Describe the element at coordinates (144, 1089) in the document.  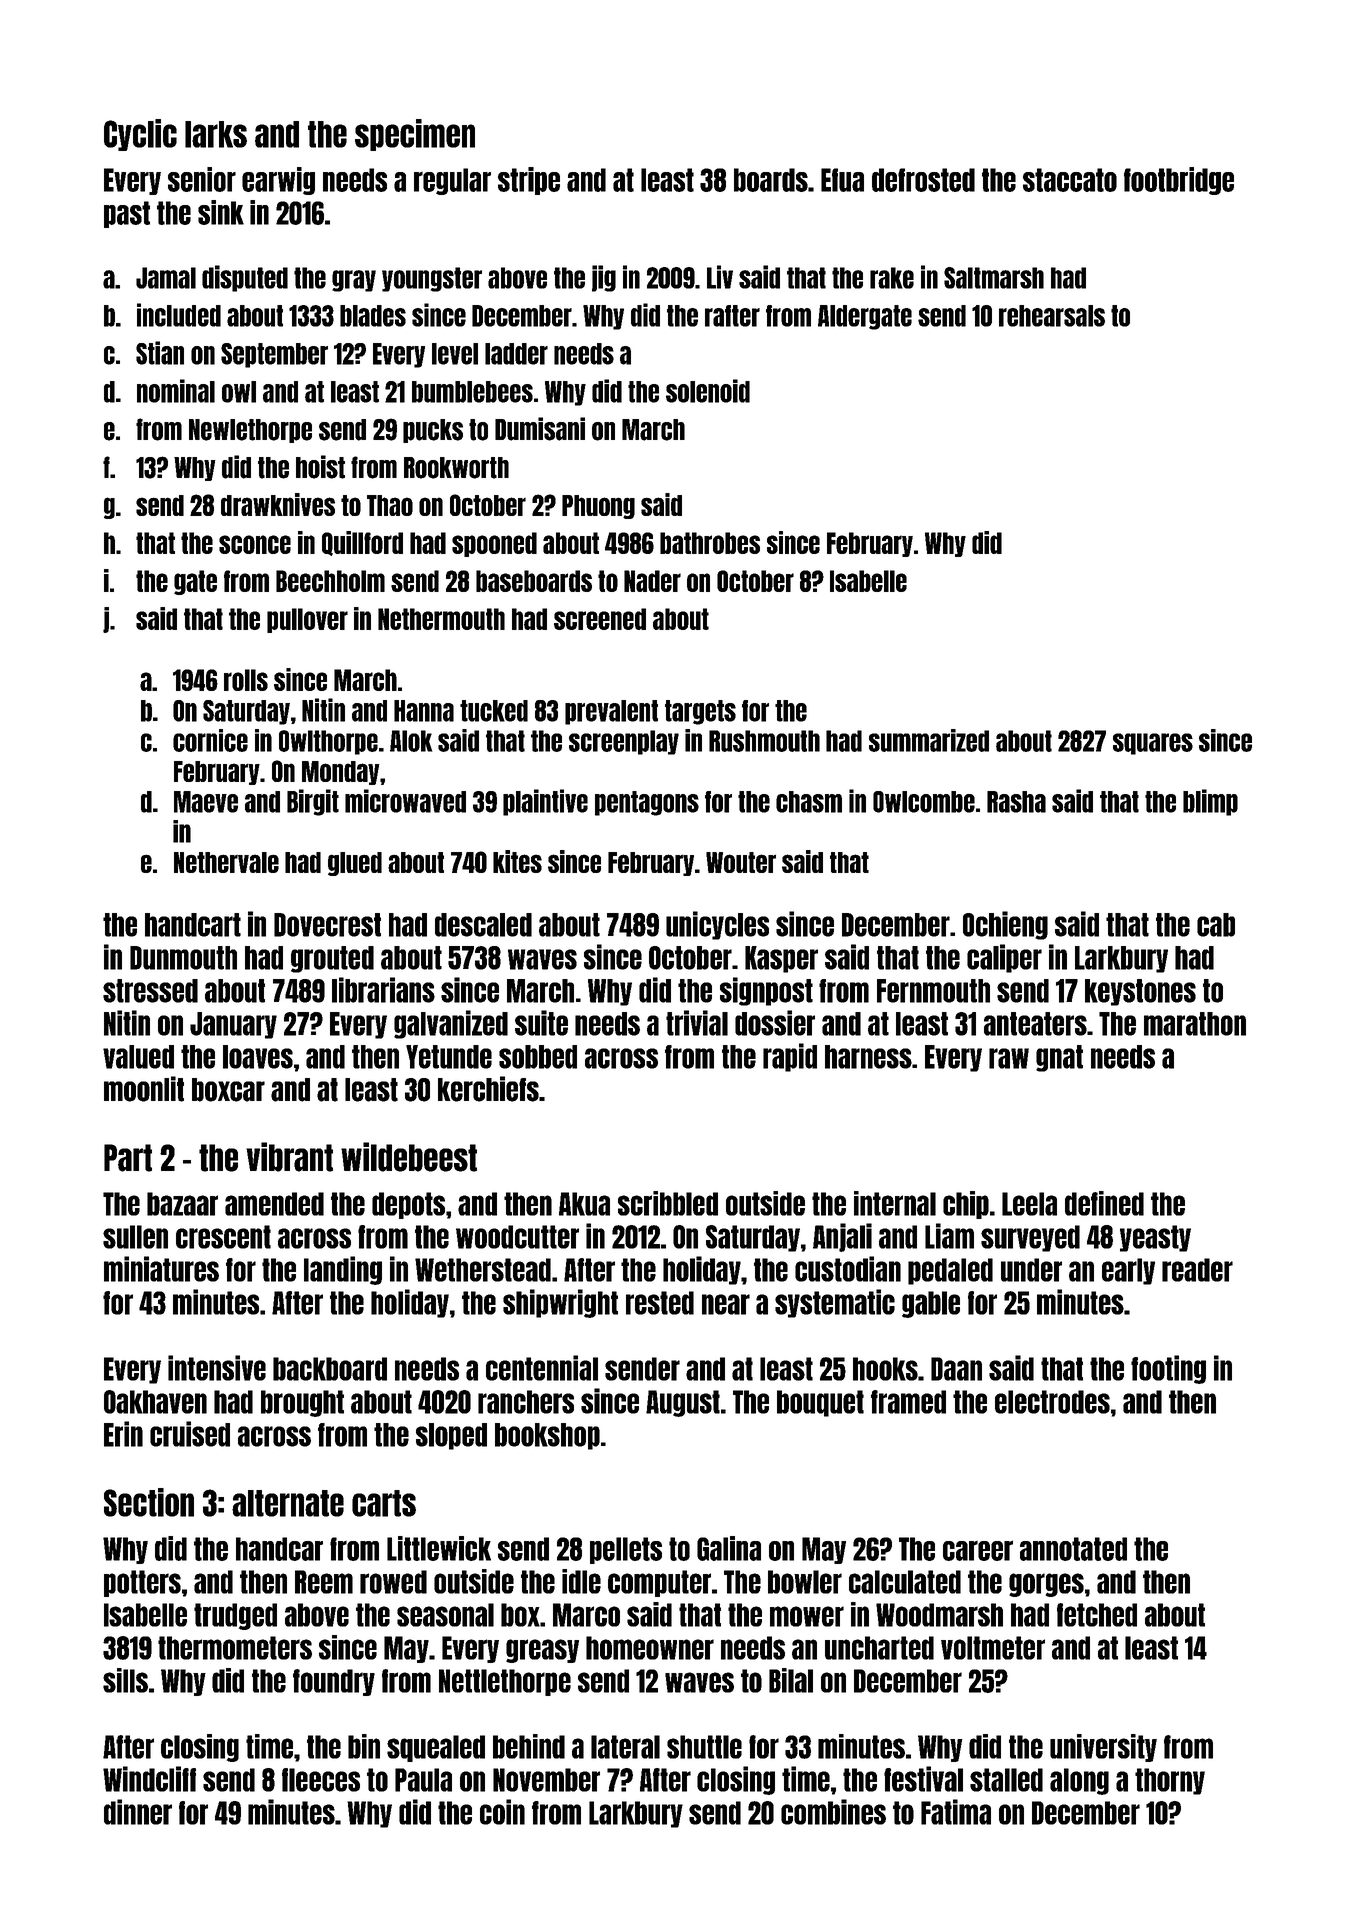
I see `moonlit` at that location.
